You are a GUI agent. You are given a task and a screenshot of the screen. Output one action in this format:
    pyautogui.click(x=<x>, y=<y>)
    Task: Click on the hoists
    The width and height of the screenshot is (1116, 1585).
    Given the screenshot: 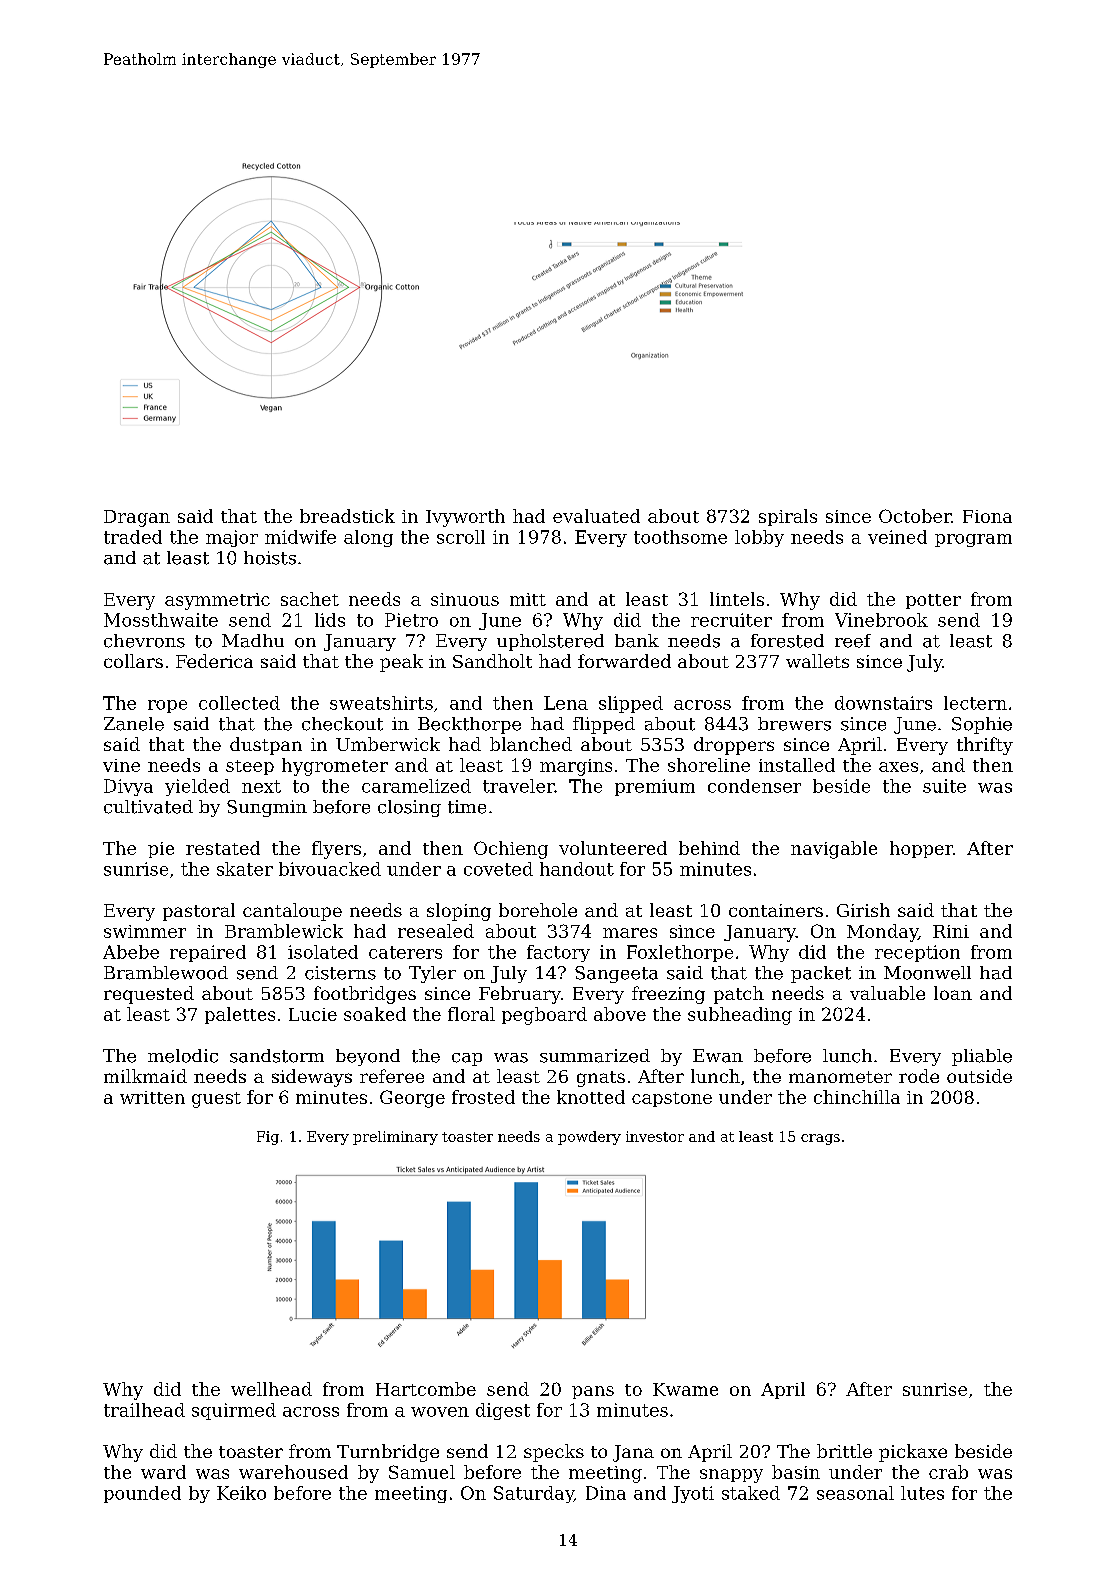 What is the action you would take?
    pyautogui.click(x=270, y=558)
